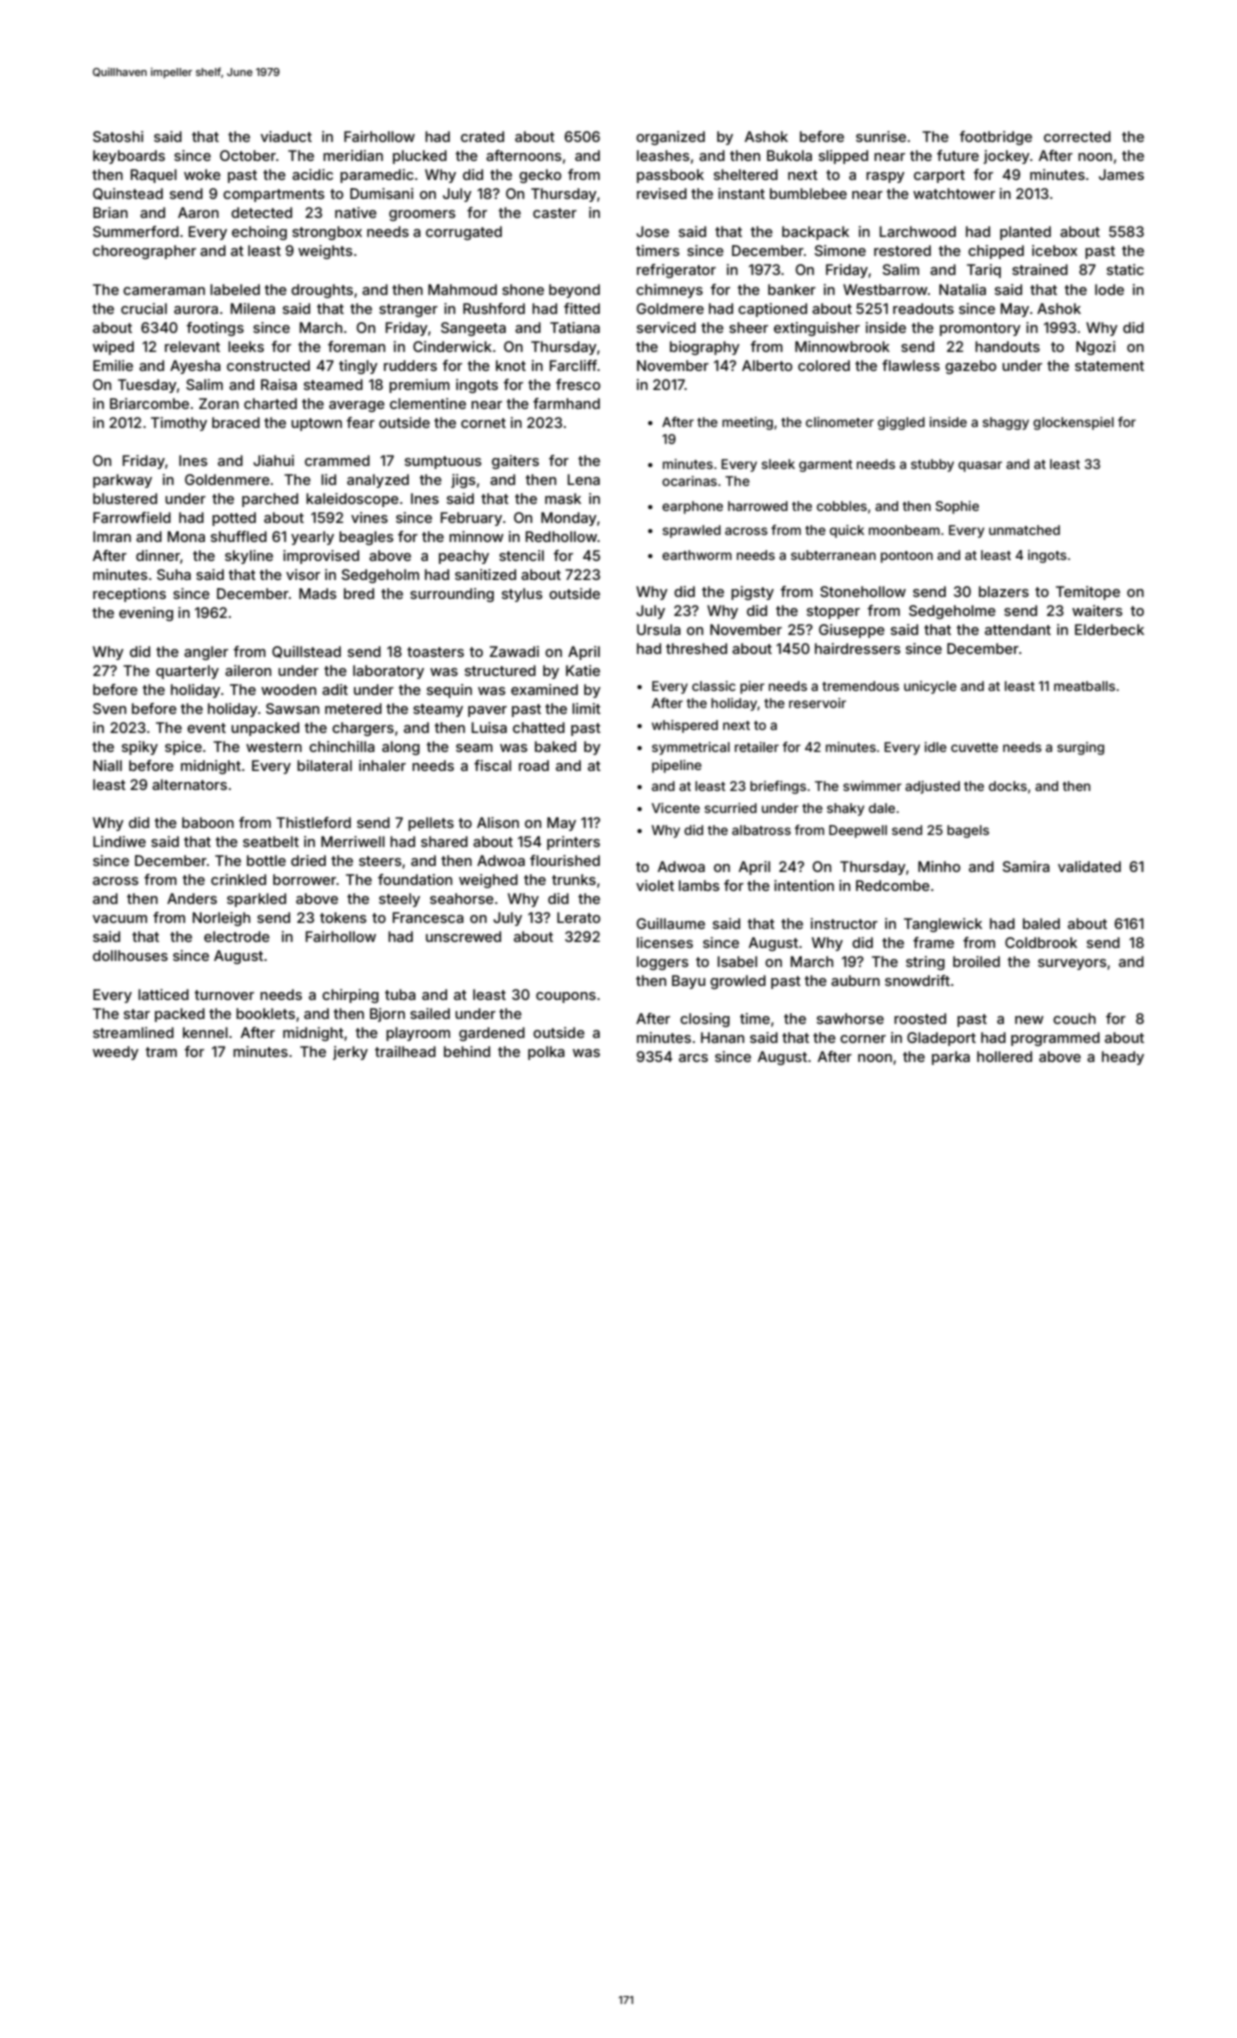  Describe the element at coordinates (1089, 866) in the screenshot. I see `validated` at that location.
